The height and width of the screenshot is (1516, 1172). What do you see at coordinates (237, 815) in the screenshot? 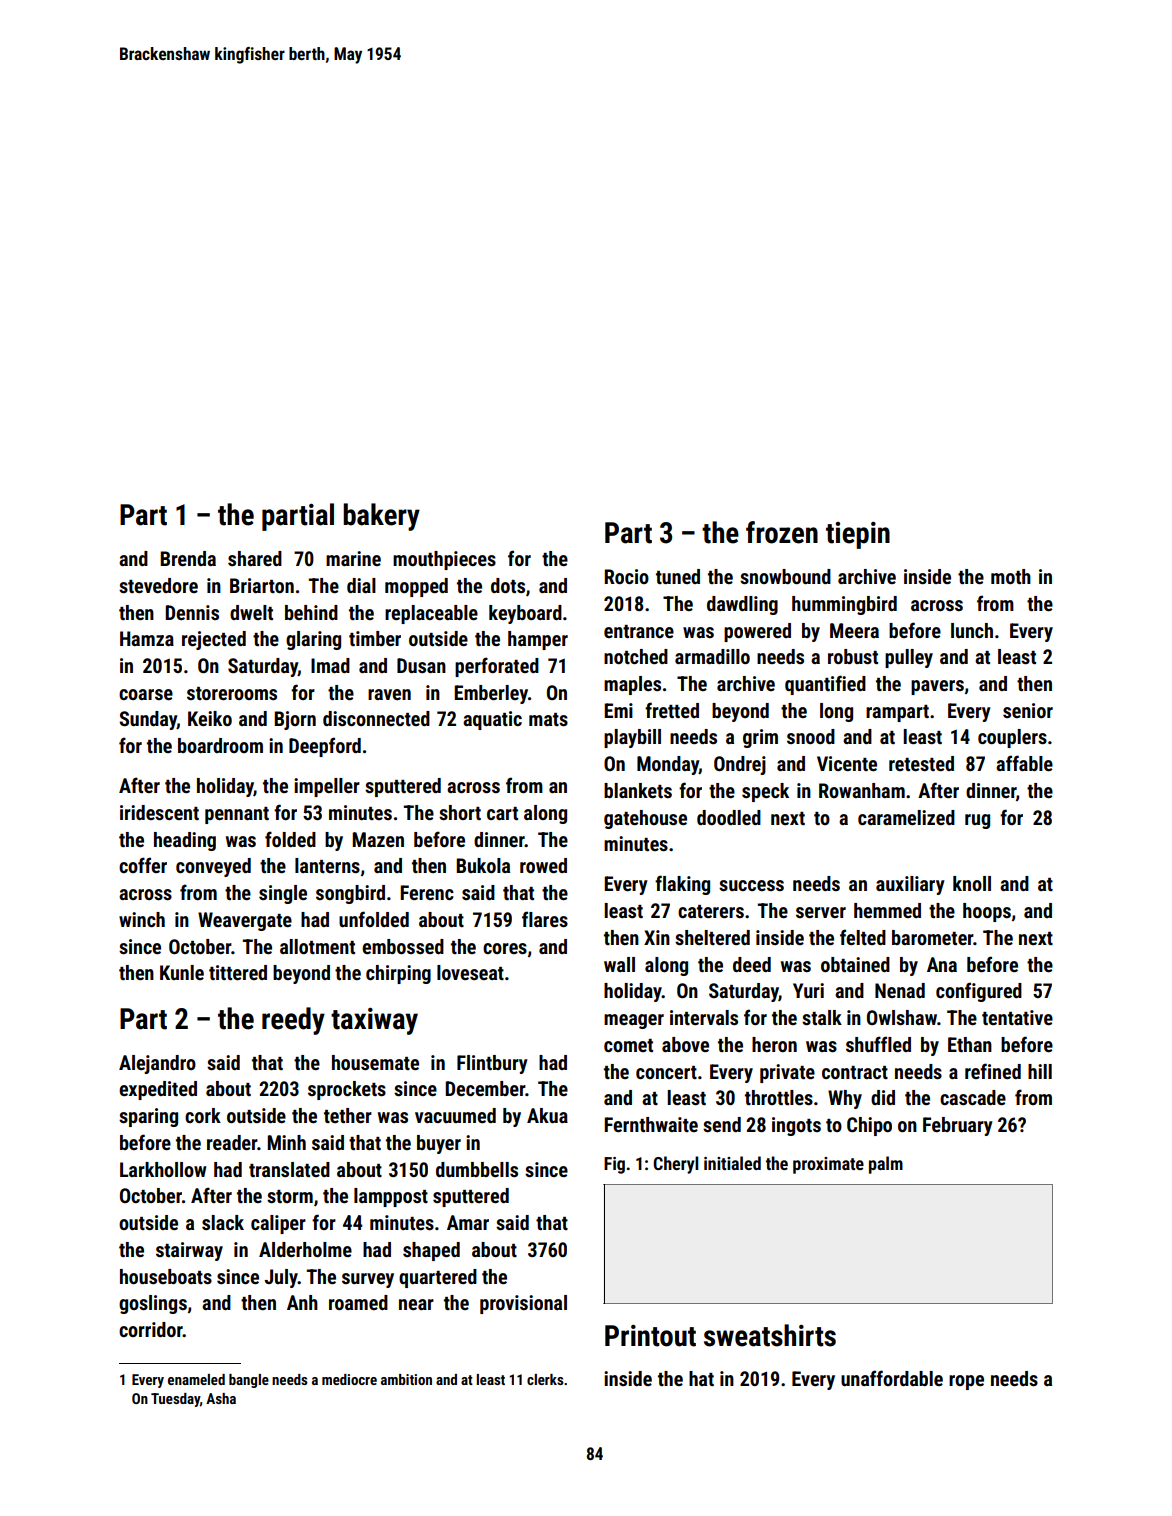
I see `pennant` at bounding box center [237, 815].
